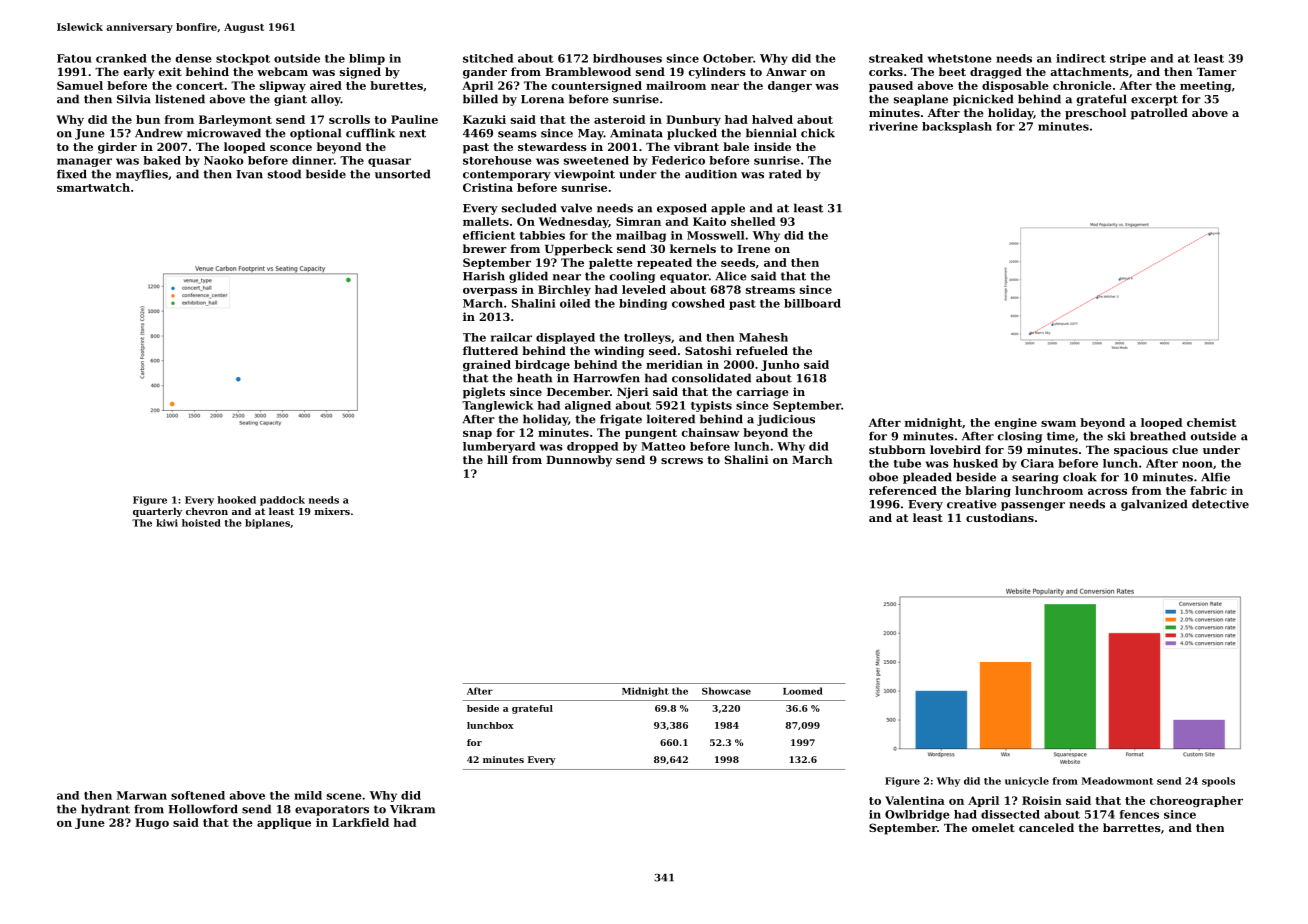 The height and width of the screenshot is (924, 1308). I want to click on Fatou, so click(74, 58).
